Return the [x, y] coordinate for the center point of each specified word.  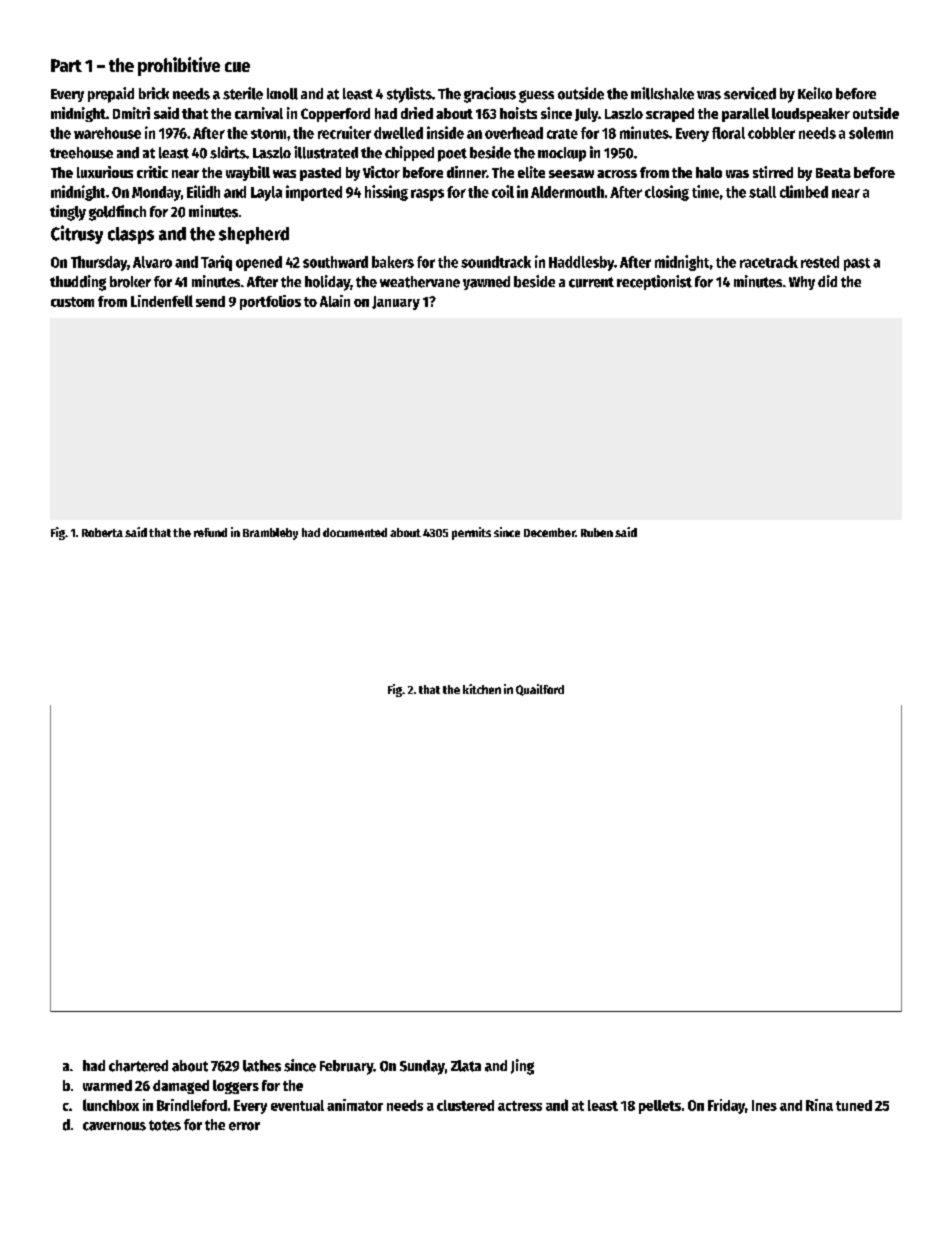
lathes [262, 1066]
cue [237, 67]
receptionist [654, 282]
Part [66, 65]
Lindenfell [162, 301]
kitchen [482, 689]
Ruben [597, 532]
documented [355, 532]
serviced [750, 93]
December [549, 532]
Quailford [540, 690]
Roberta [102, 532]
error [244, 1126]
